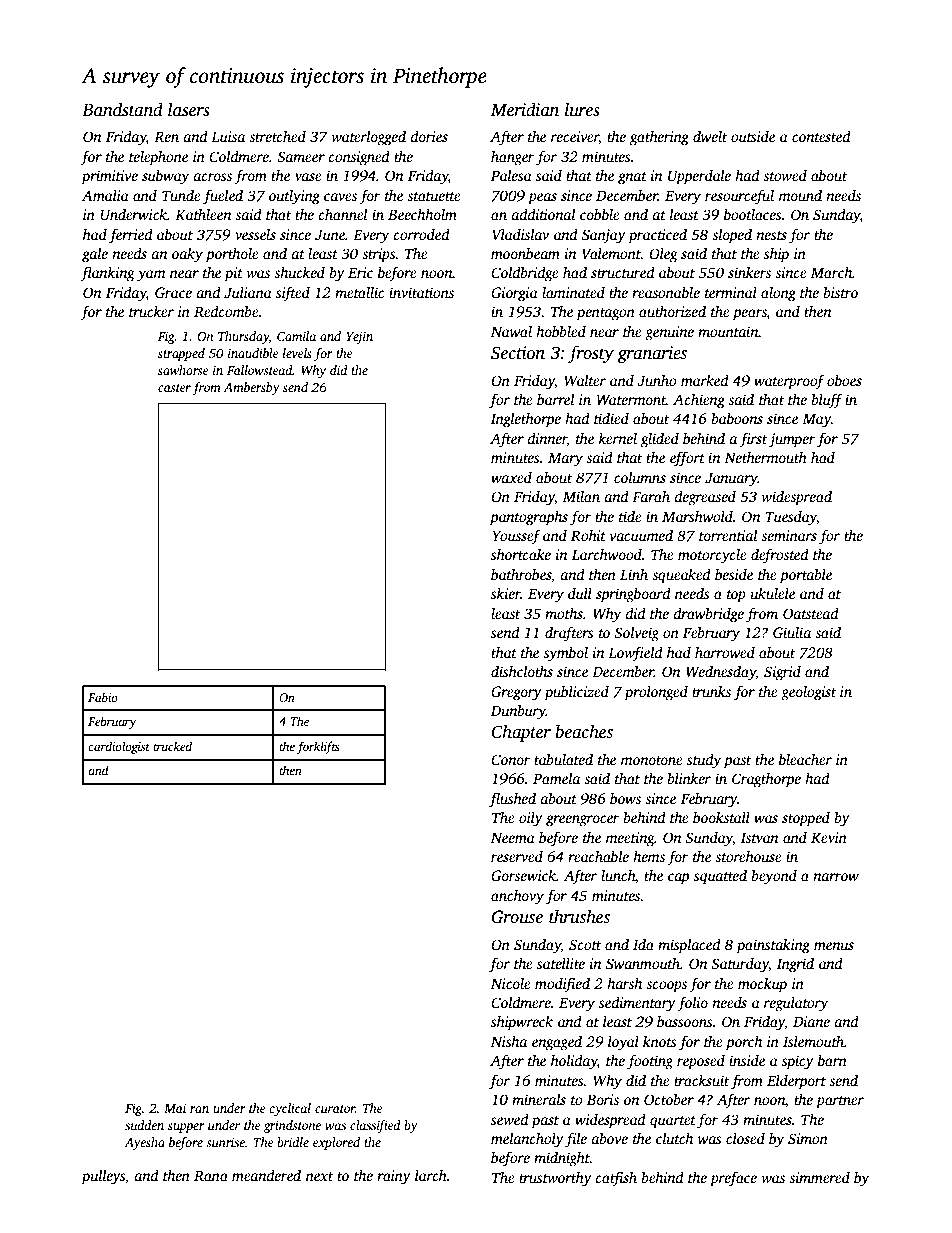 Image resolution: width=952 pixels, height=1233 pixels. I want to click on invitations, so click(421, 292).
